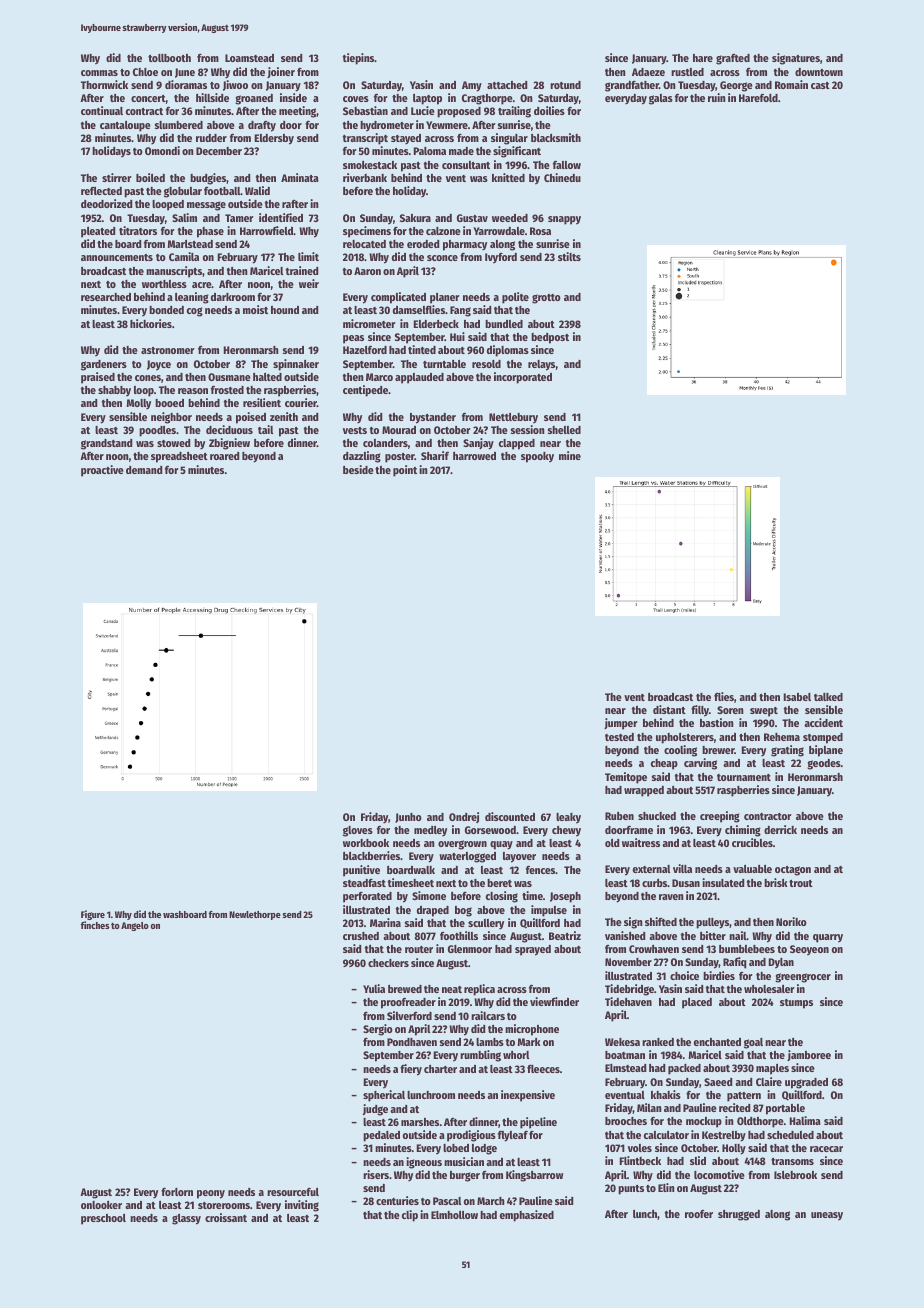 Image resolution: width=924 pixels, height=1308 pixels. I want to click on grafted, so click(733, 59).
